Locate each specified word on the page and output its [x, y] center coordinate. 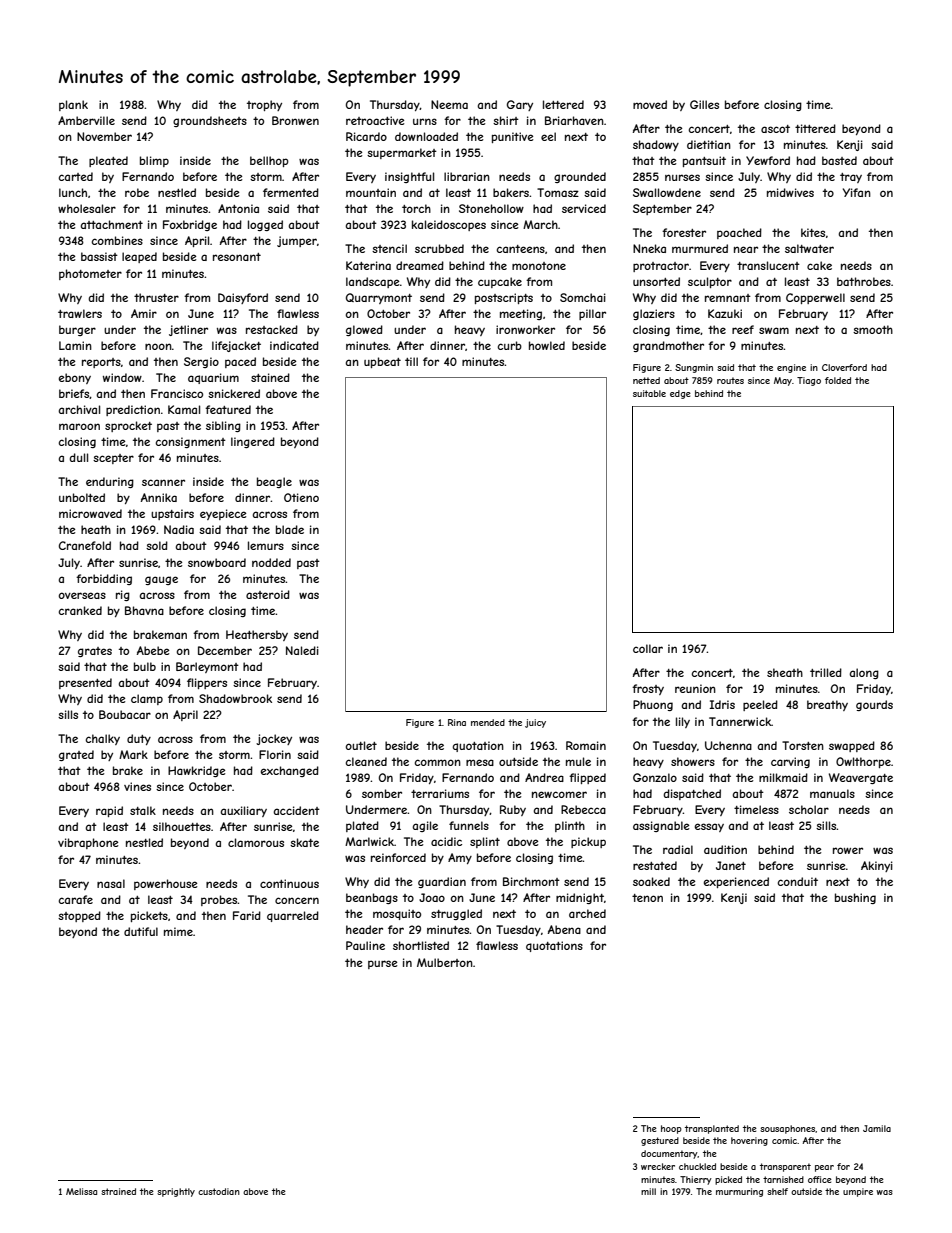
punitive [512, 137]
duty [139, 739]
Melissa [81, 1191]
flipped [587, 778]
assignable [661, 826]
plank [73, 105]
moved [650, 104]
